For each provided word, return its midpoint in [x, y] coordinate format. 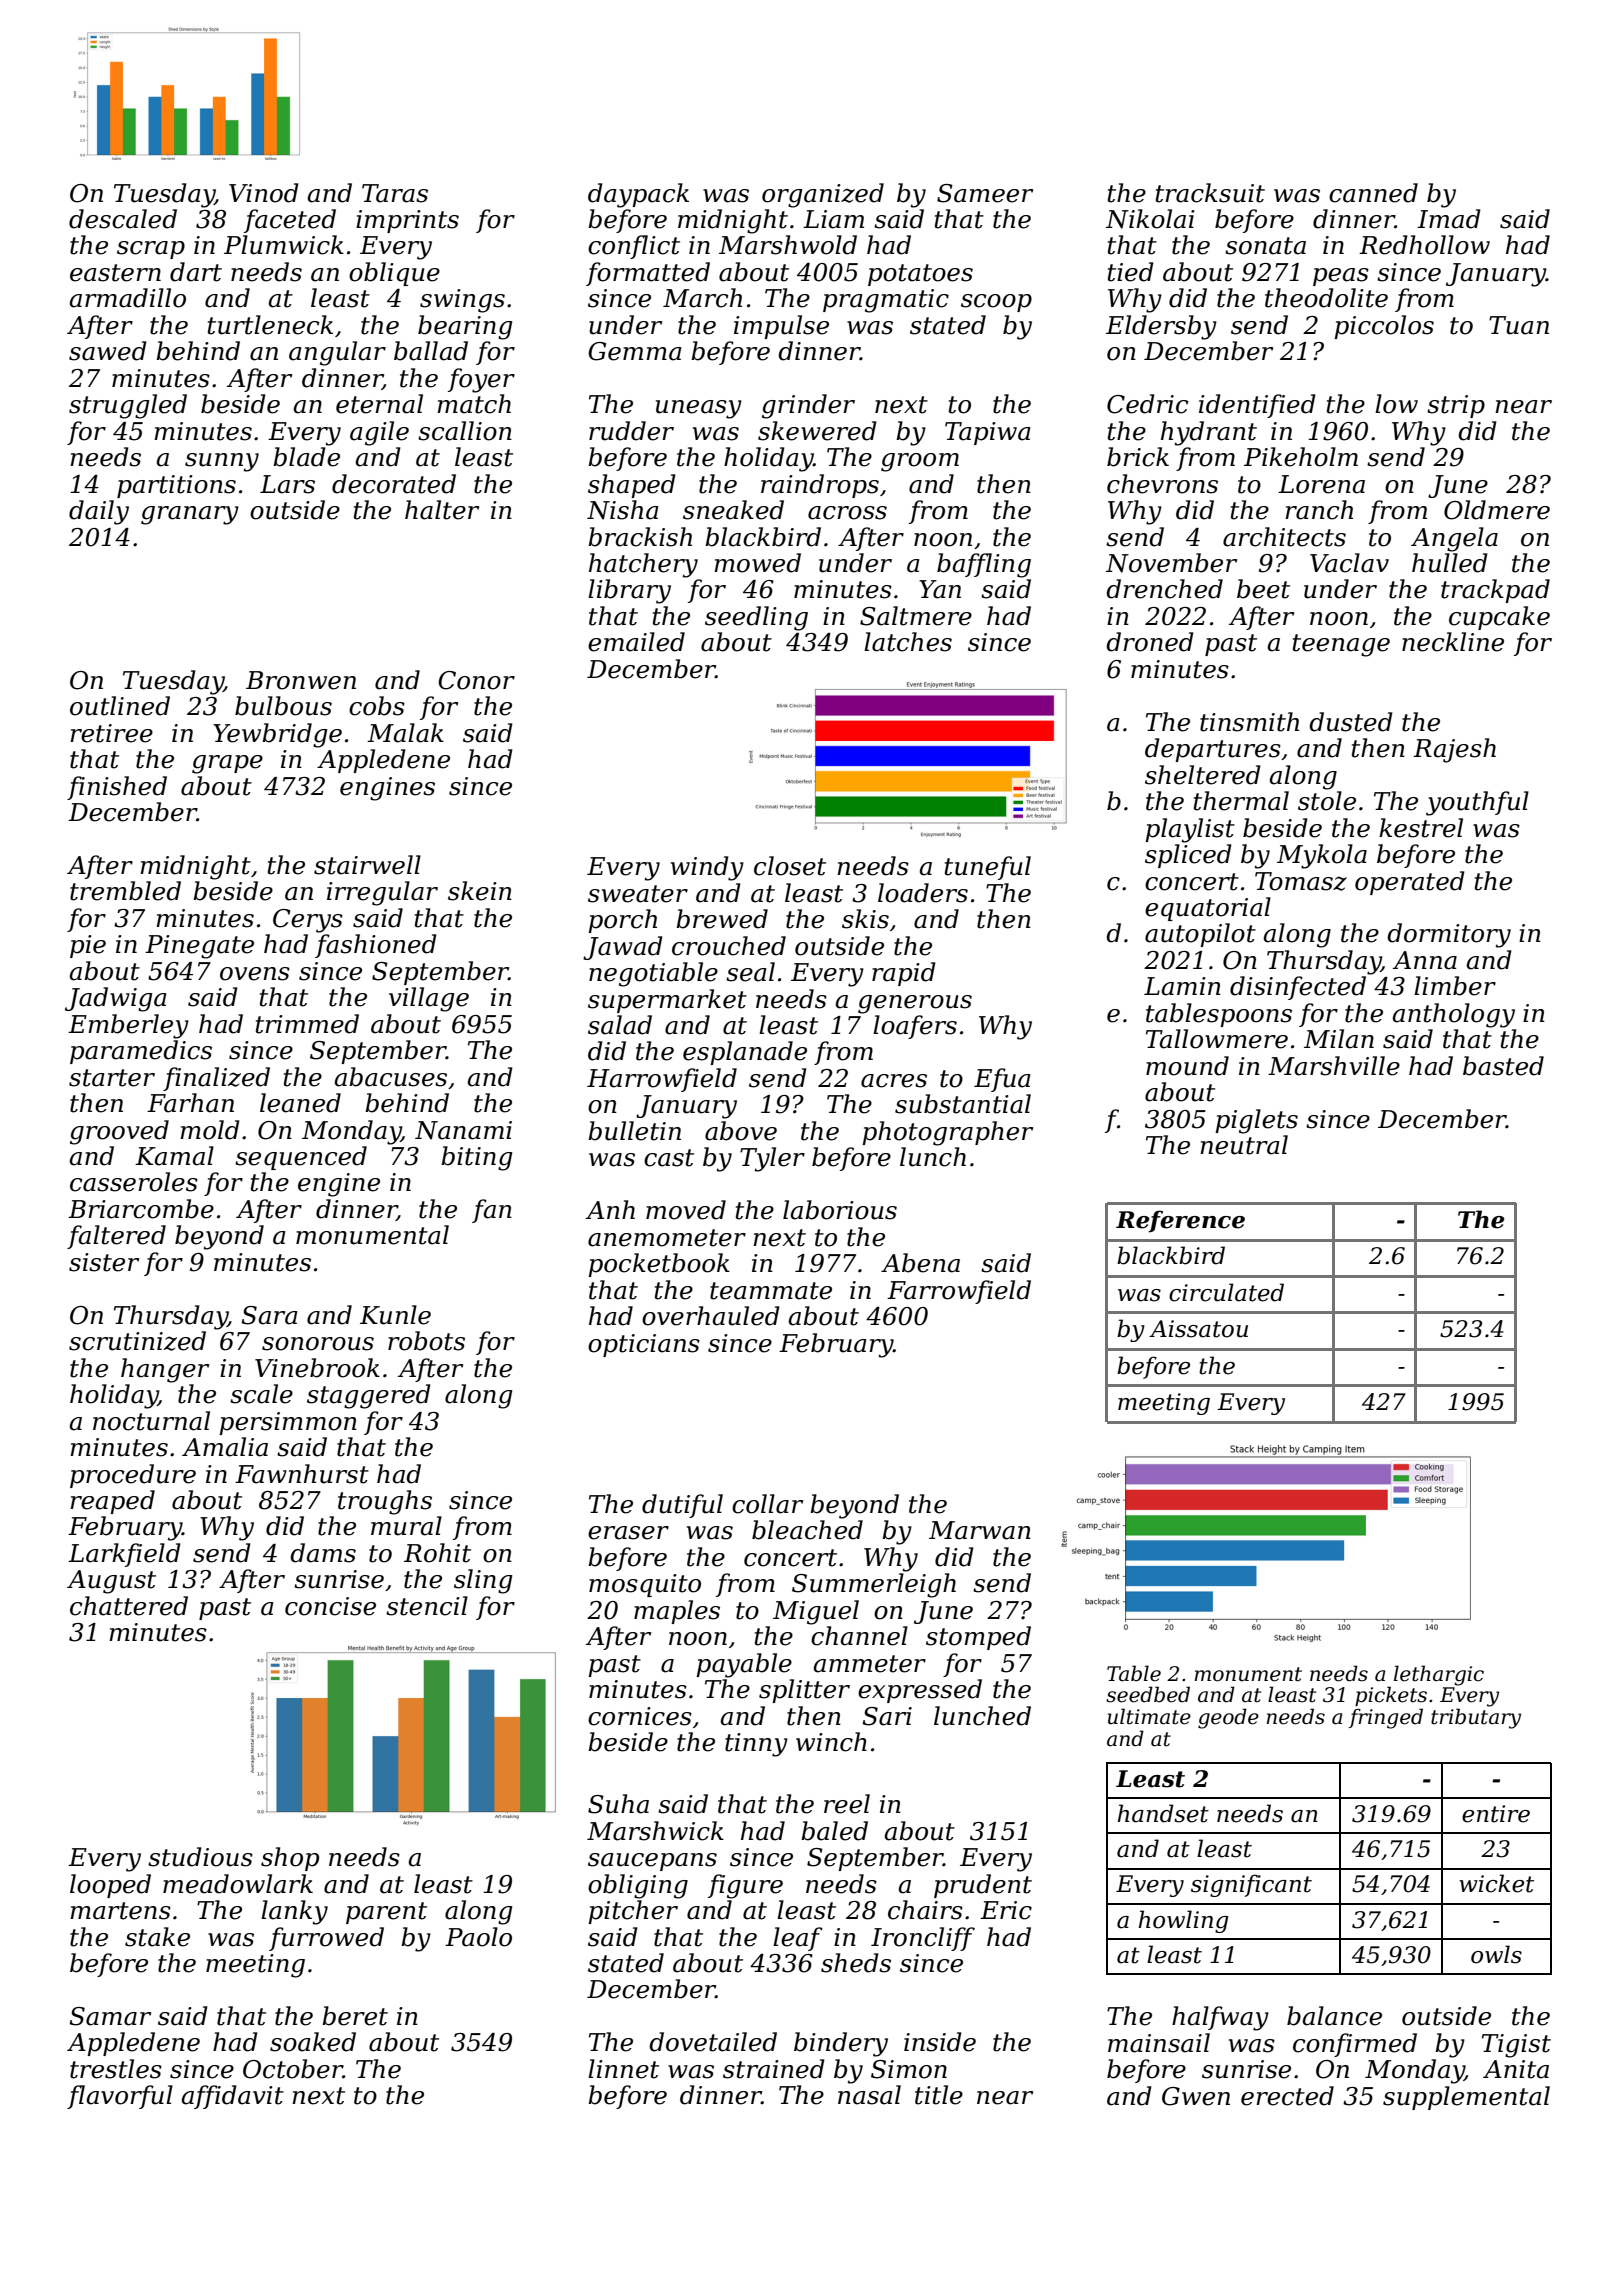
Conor [476, 680]
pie [88, 946]
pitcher [633, 1912]
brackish [640, 537]
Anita [1516, 2069]
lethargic [1439, 1675]
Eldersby [1161, 327]
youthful [1477, 803]
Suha [618, 1804]
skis [865, 919]
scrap [151, 250]
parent [386, 1913]
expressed [920, 1691]
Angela [1454, 539]
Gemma [635, 351]
